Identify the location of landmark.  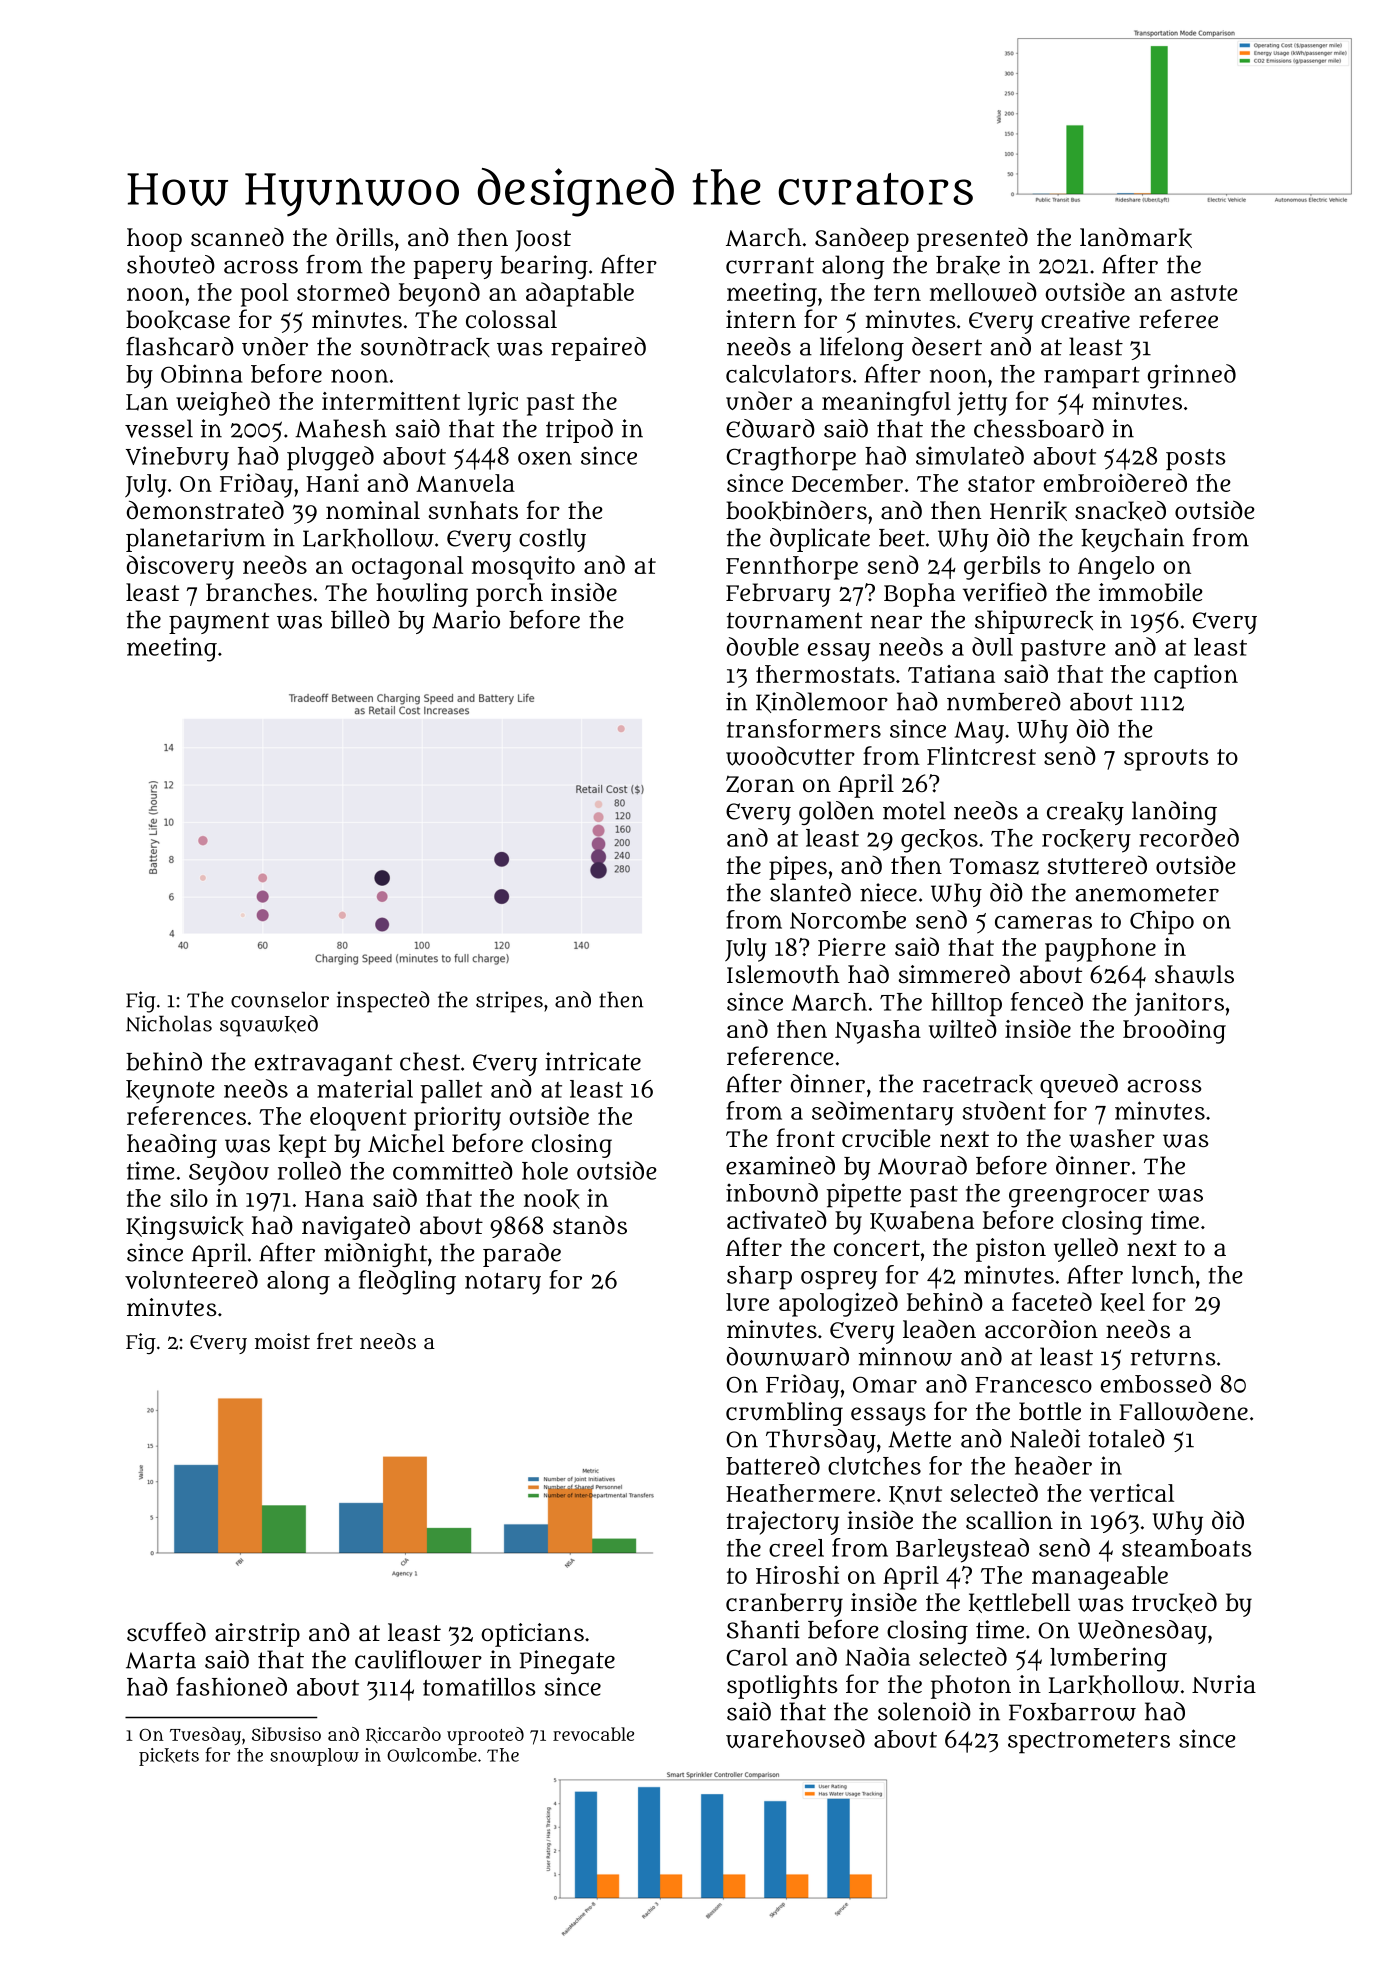
(1136, 237).
